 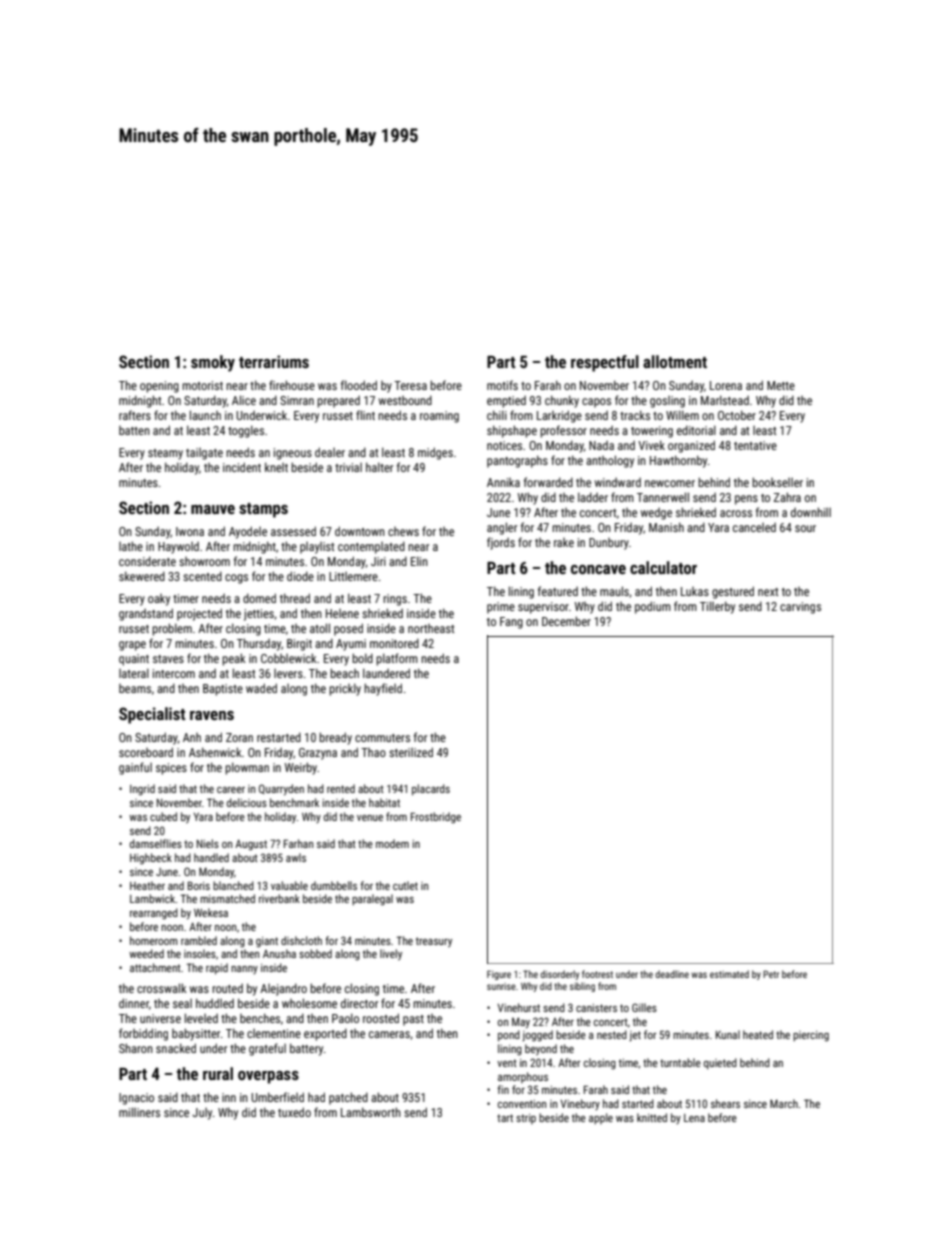 What do you see at coordinates (526, 1119) in the screenshot?
I see `strip` at bounding box center [526, 1119].
